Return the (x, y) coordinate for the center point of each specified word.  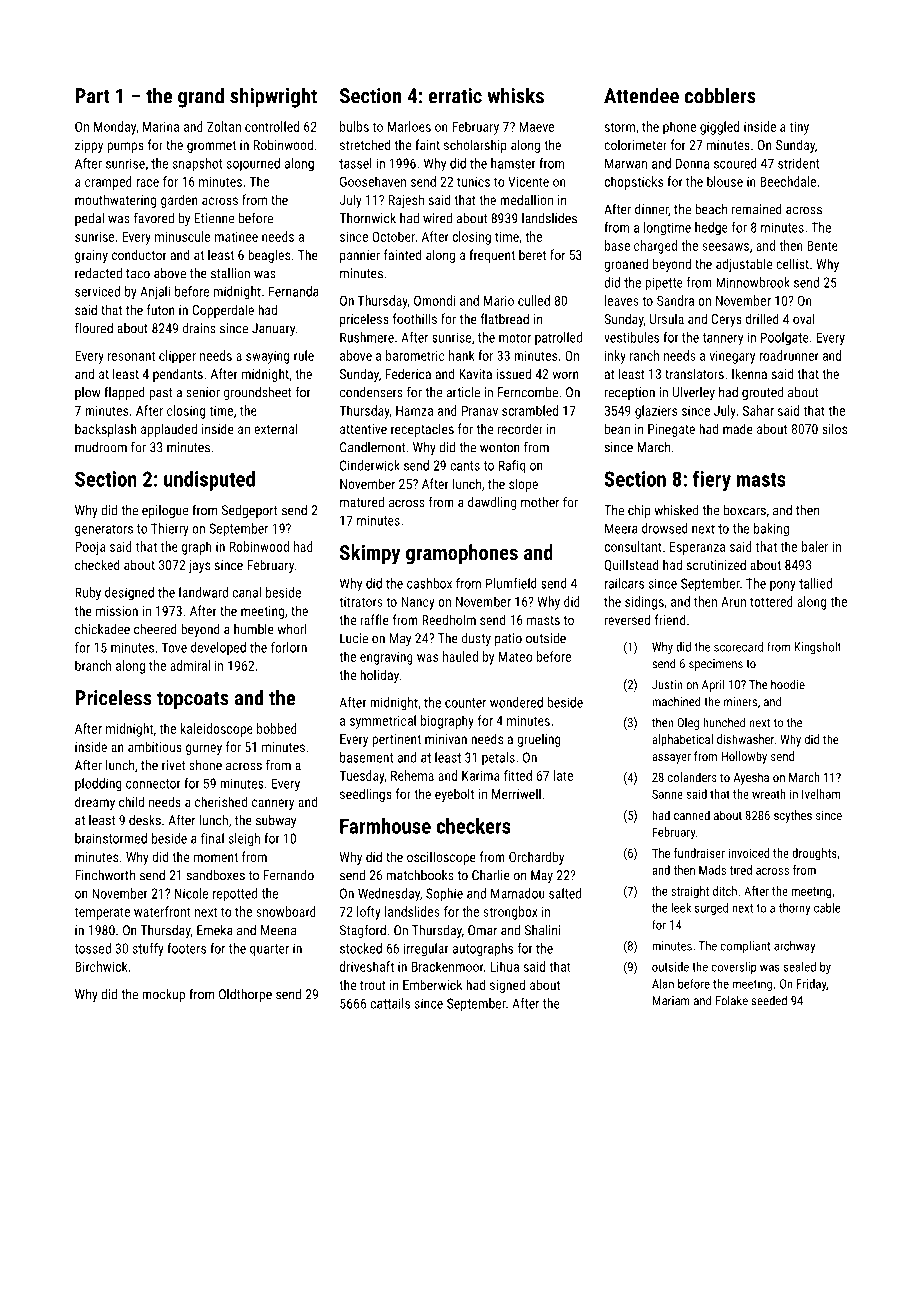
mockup (163, 995)
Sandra (675, 300)
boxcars (745, 510)
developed (218, 648)
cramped (108, 183)
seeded (769, 1000)
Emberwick (432, 984)
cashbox (429, 583)
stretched (365, 144)
